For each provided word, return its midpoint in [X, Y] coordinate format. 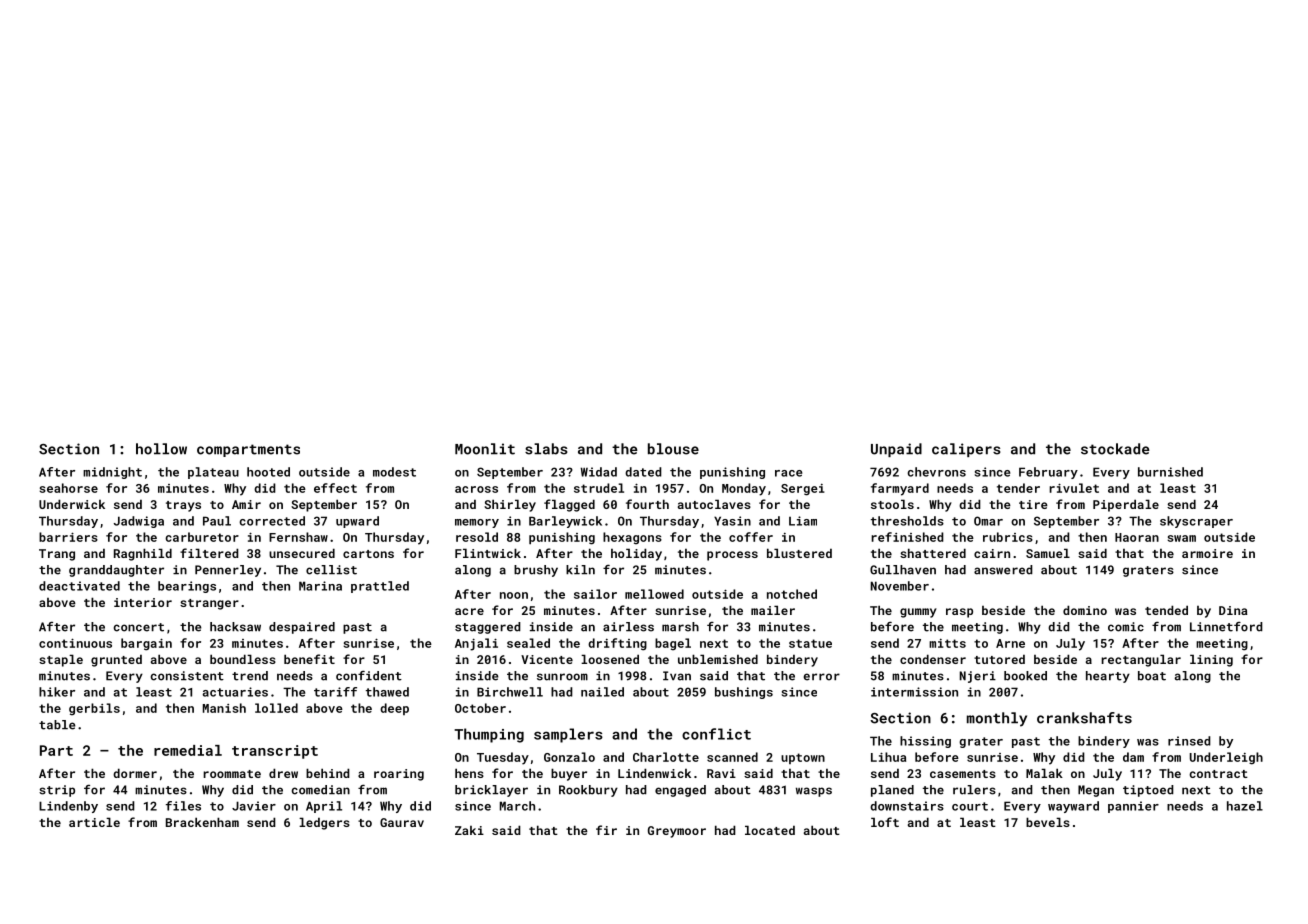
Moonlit [485, 449]
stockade [1115, 449]
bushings [744, 693]
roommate [232, 774]
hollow [161, 449]
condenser [933, 659]
